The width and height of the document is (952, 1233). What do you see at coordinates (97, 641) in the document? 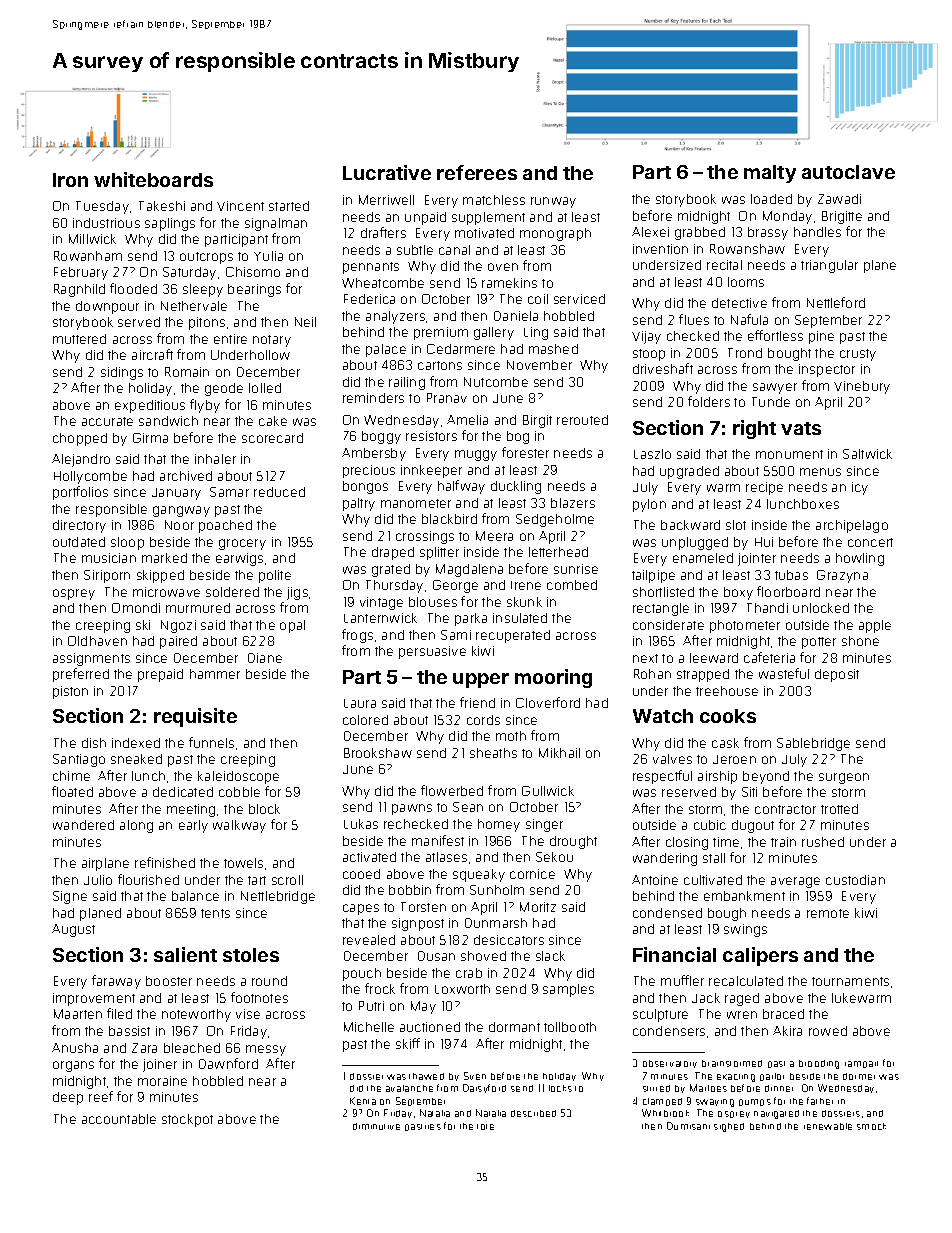
I see `Oldhaven` at bounding box center [97, 641].
